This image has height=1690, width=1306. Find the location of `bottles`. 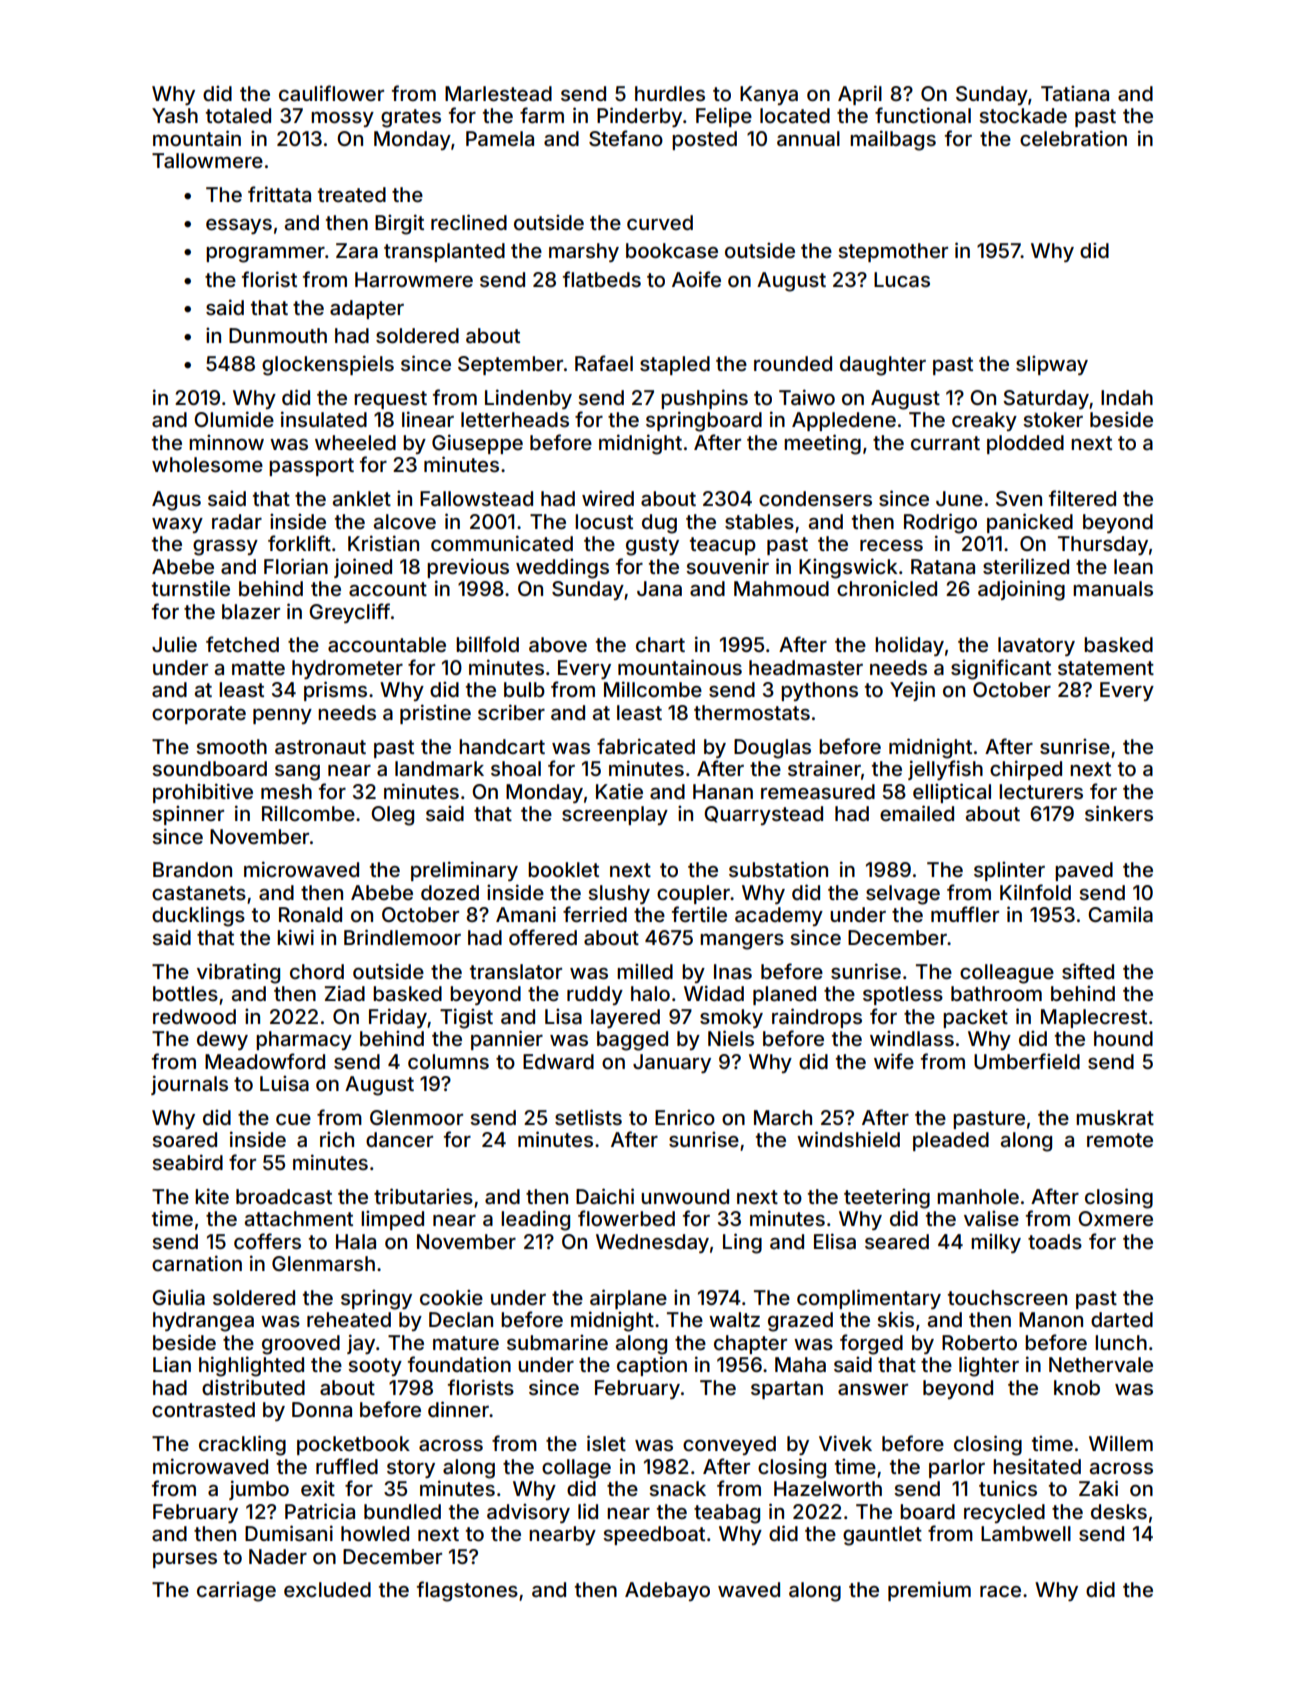

bottles is located at coordinates (185, 993).
